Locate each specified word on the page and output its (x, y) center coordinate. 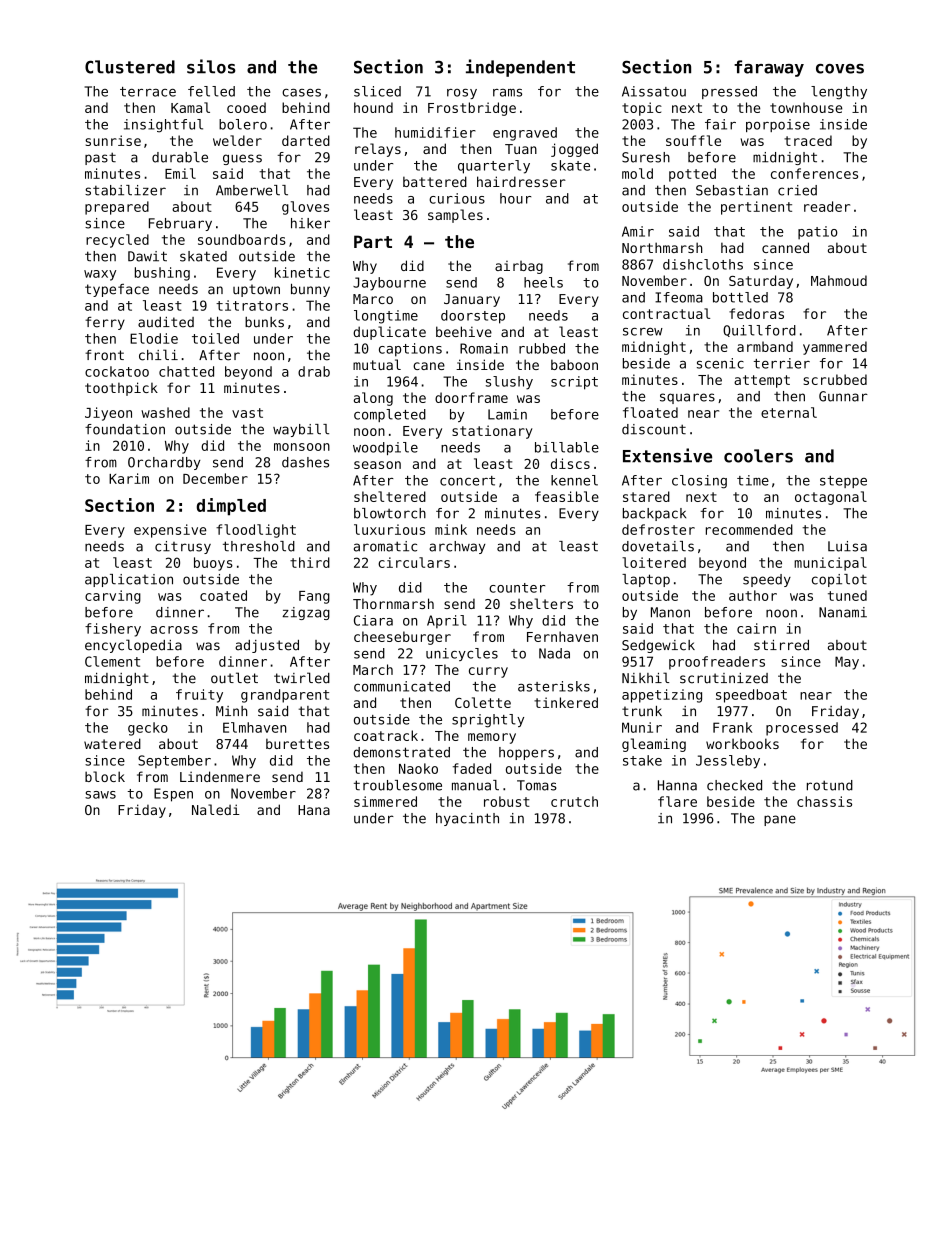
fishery (113, 630)
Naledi (215, 809)
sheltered (390, 496)
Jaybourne (389, 284)
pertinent (756, 208)
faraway (769, 68)
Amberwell (252, 190)
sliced (377, 91)
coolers (758, 456)
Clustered (130, 67)
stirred (781, 645)
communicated (402, 686)
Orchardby (164, 463)
